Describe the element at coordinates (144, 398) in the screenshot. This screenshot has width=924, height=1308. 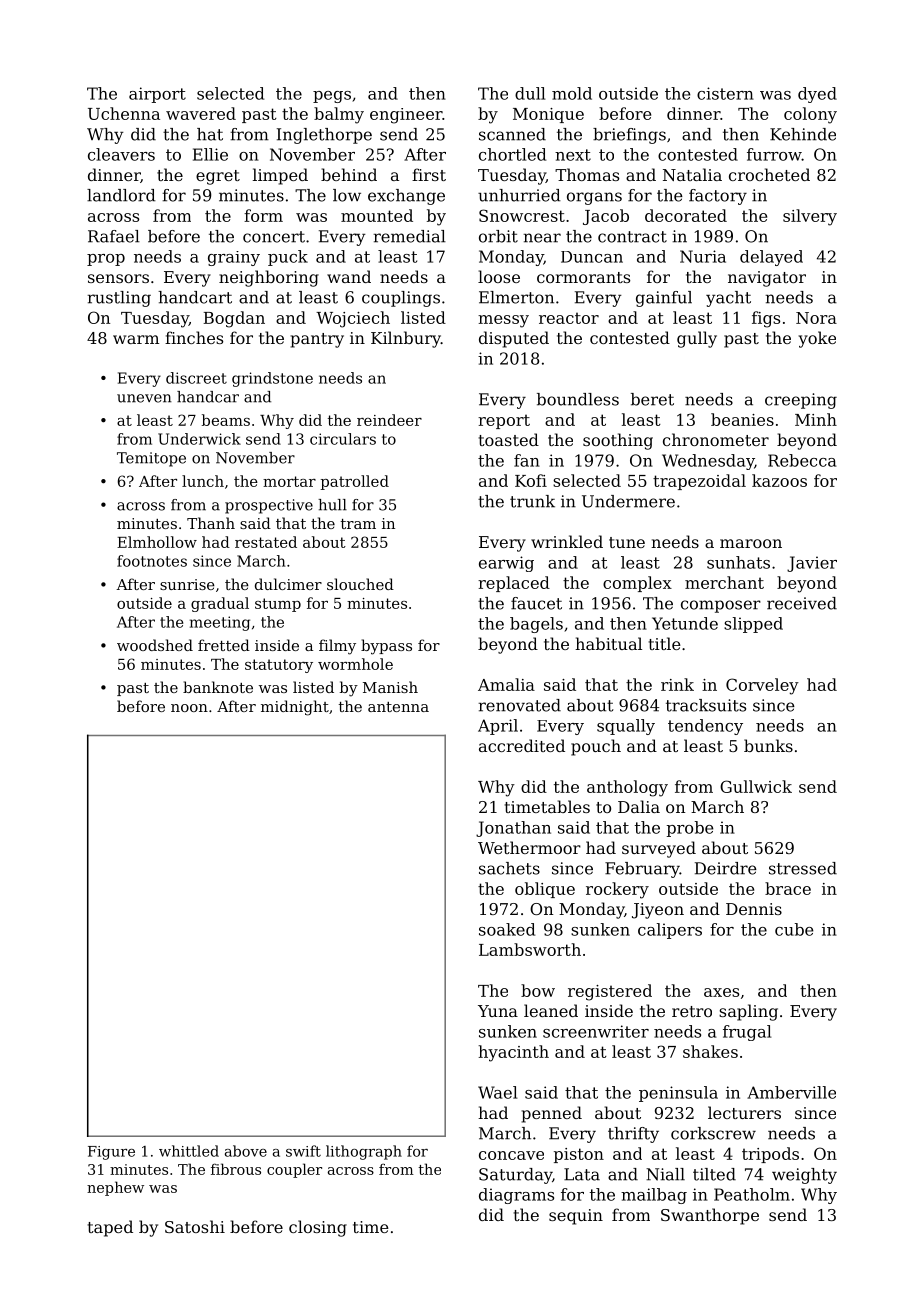
I see `uneven` at that location.
